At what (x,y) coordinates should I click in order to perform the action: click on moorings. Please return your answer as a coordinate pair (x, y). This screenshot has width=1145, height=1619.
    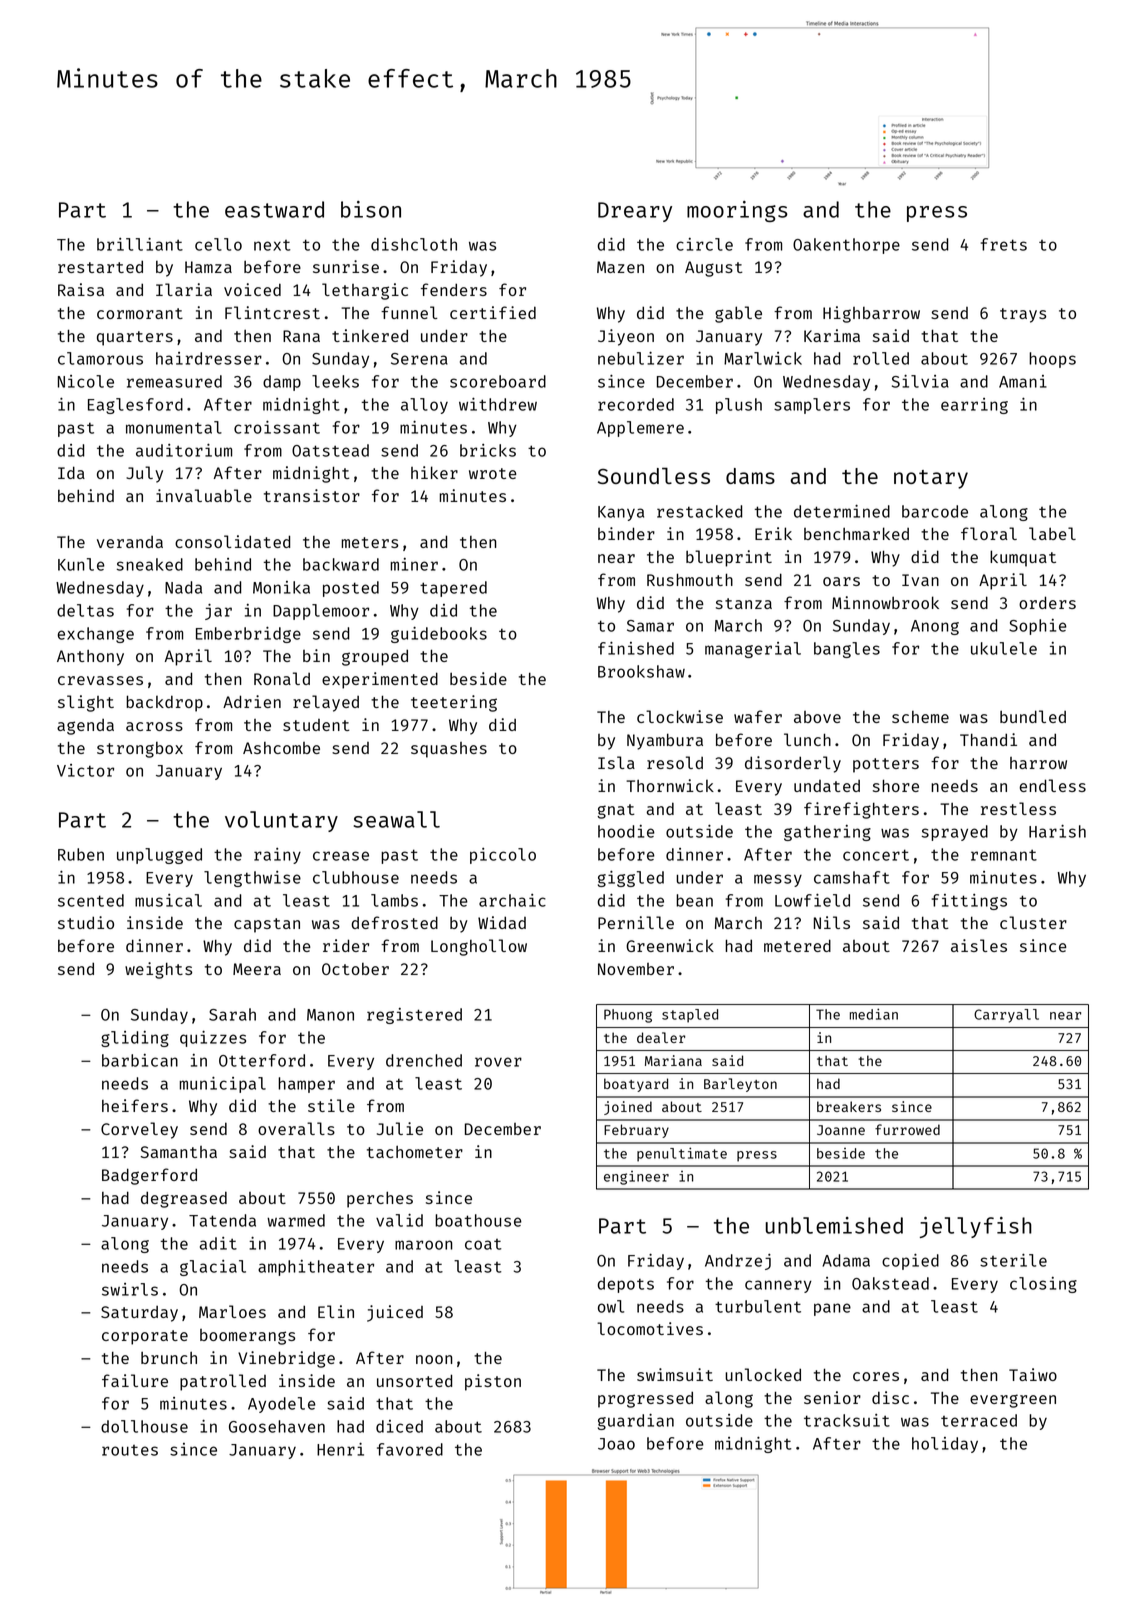
    Looking at the image, I should click on (737, 211).
